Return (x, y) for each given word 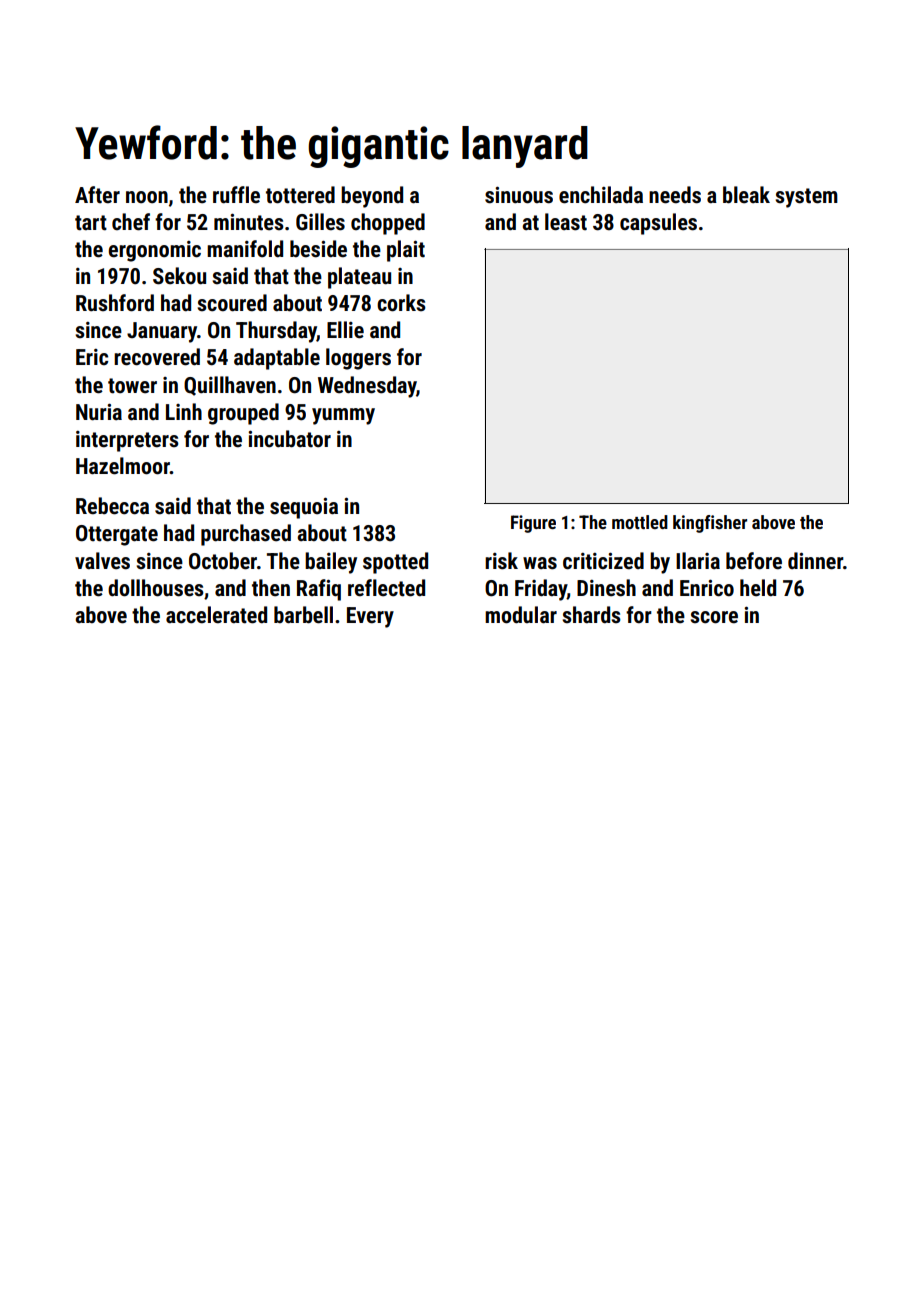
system (806, 198)
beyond (372, 197)
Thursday (276, 332)
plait (406, 251)
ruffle (236, 195)
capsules (658, 224)
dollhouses (156, 588)
